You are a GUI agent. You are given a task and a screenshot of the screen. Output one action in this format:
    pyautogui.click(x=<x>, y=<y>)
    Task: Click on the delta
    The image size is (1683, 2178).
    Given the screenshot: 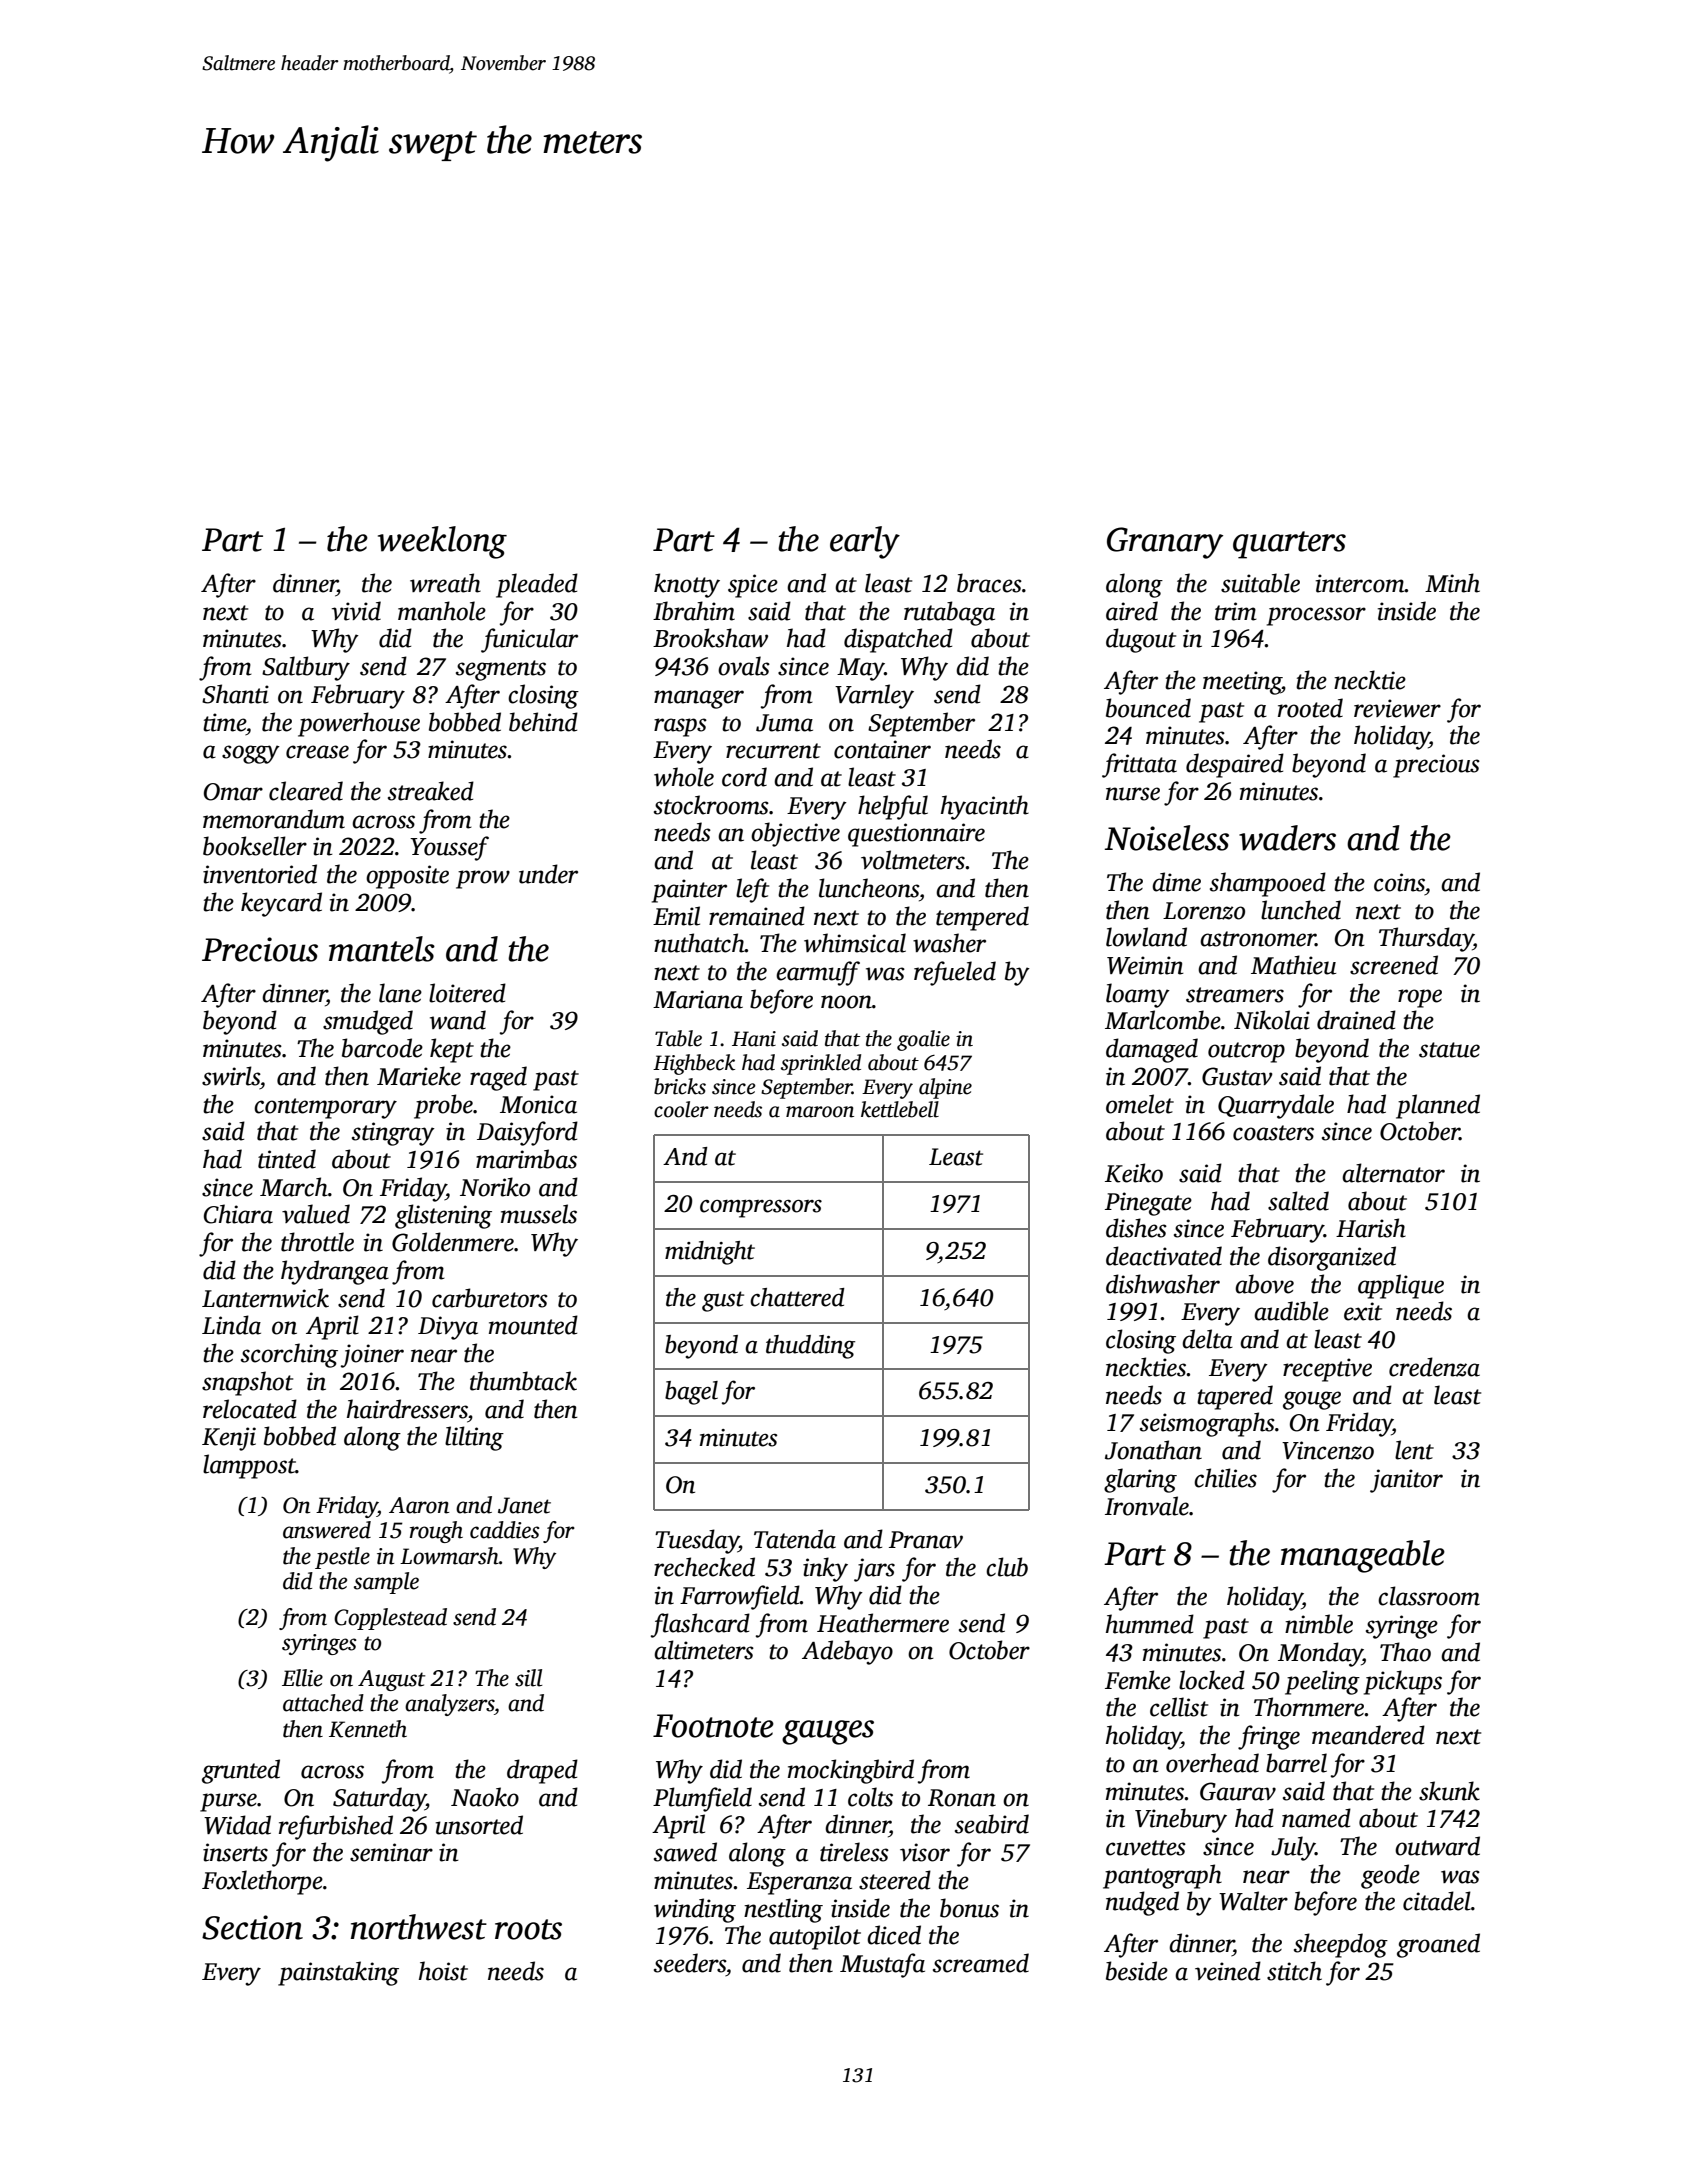 What is the action you would take?
    pyautogui.click(x=1207, y=1339)
